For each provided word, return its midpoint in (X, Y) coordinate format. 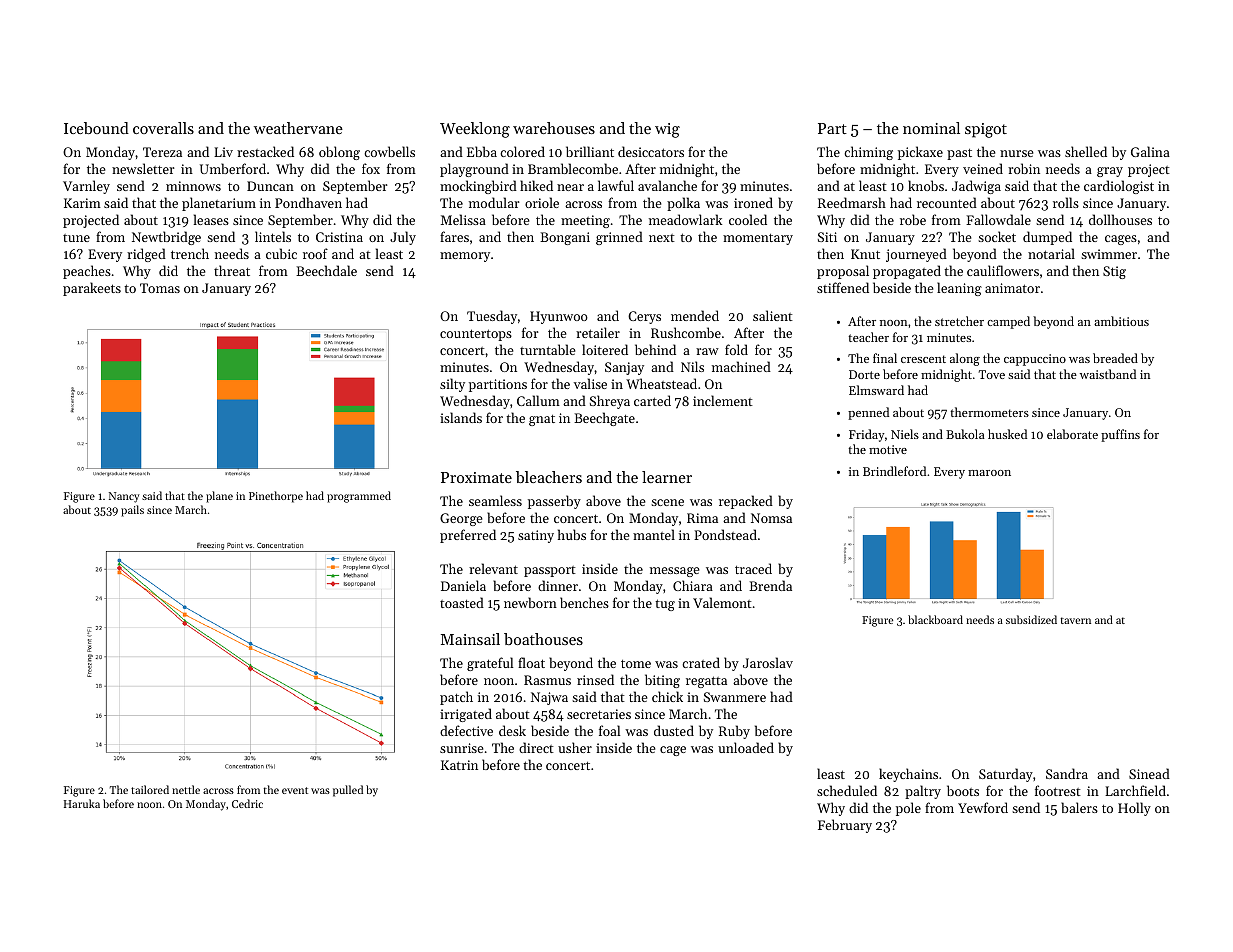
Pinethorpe (276, 497)
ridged (146, 255)
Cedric (247, 803)
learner (667, 477)
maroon (989, 473)
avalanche (667, 185)
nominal (931, 128)
